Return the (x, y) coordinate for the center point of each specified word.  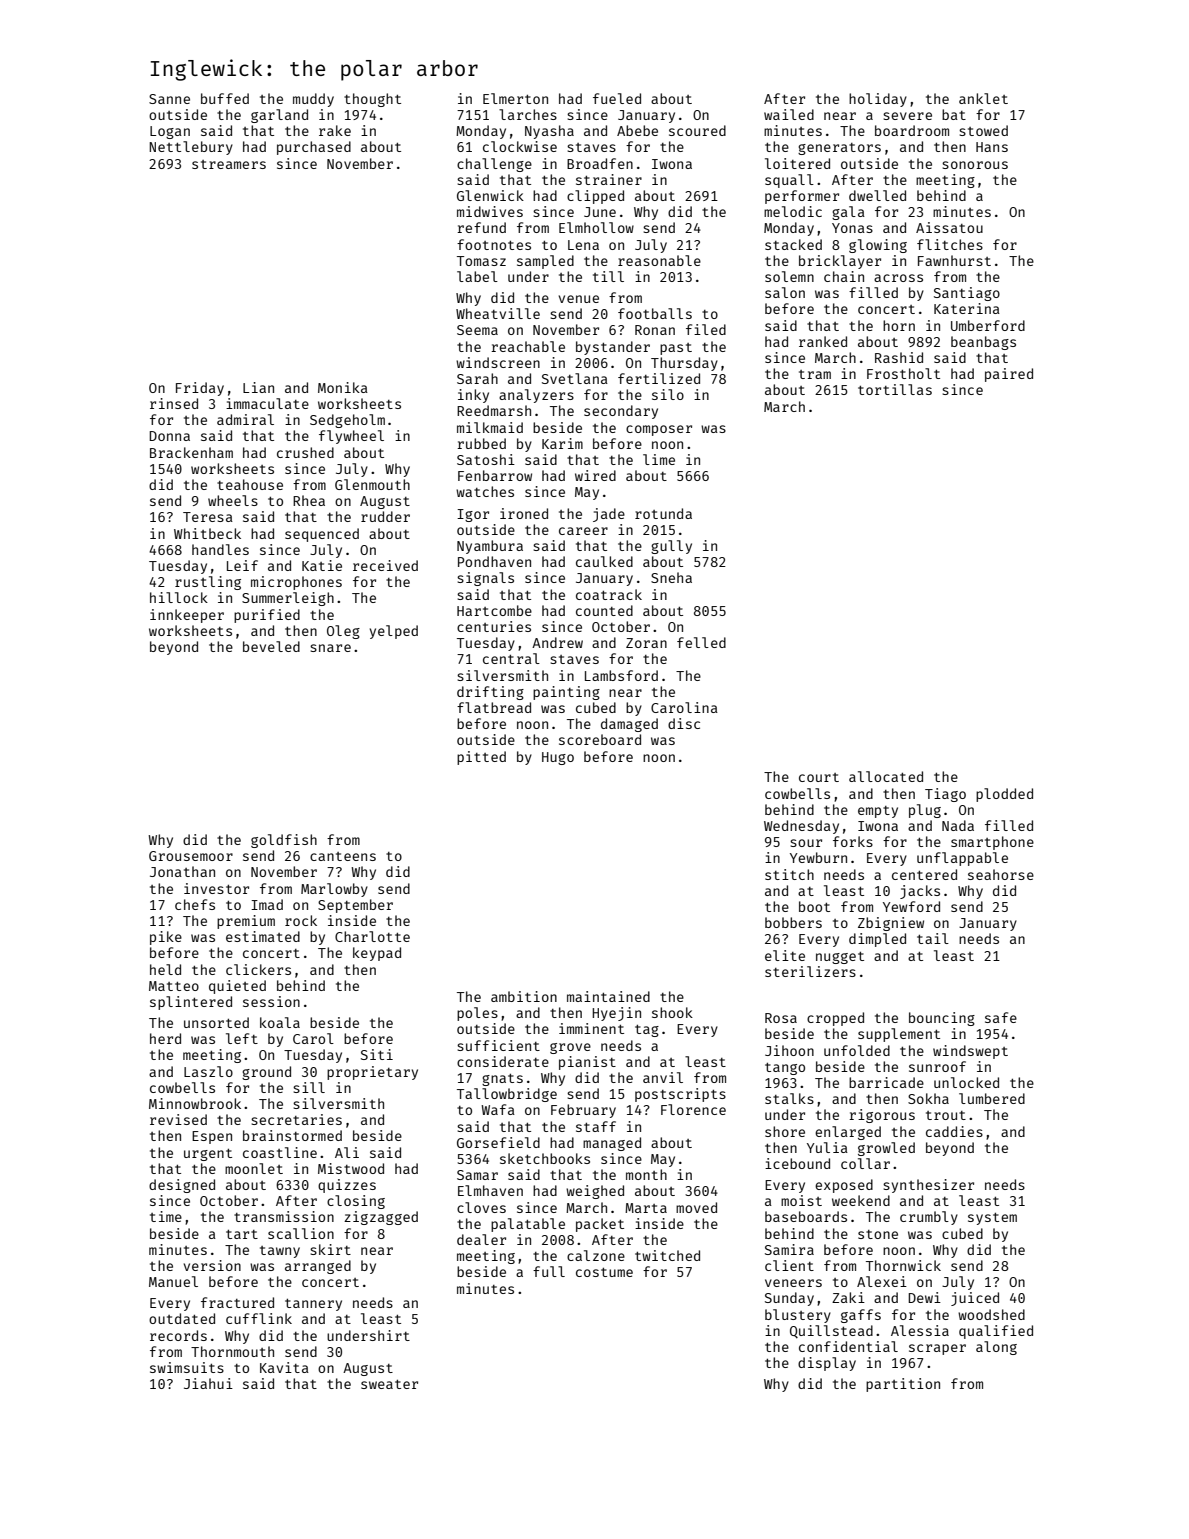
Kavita (284, 1367)
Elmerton (515, 98)
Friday (200, 389)
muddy (313, 100)
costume (604, 1272)
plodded (1004, 795)
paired (1009, 375)
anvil (663, 1077)
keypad (377, 954)
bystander (613, 348)
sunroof (937, 1066)
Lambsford (621, 675)
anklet (983, 98)
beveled (271, 646)
